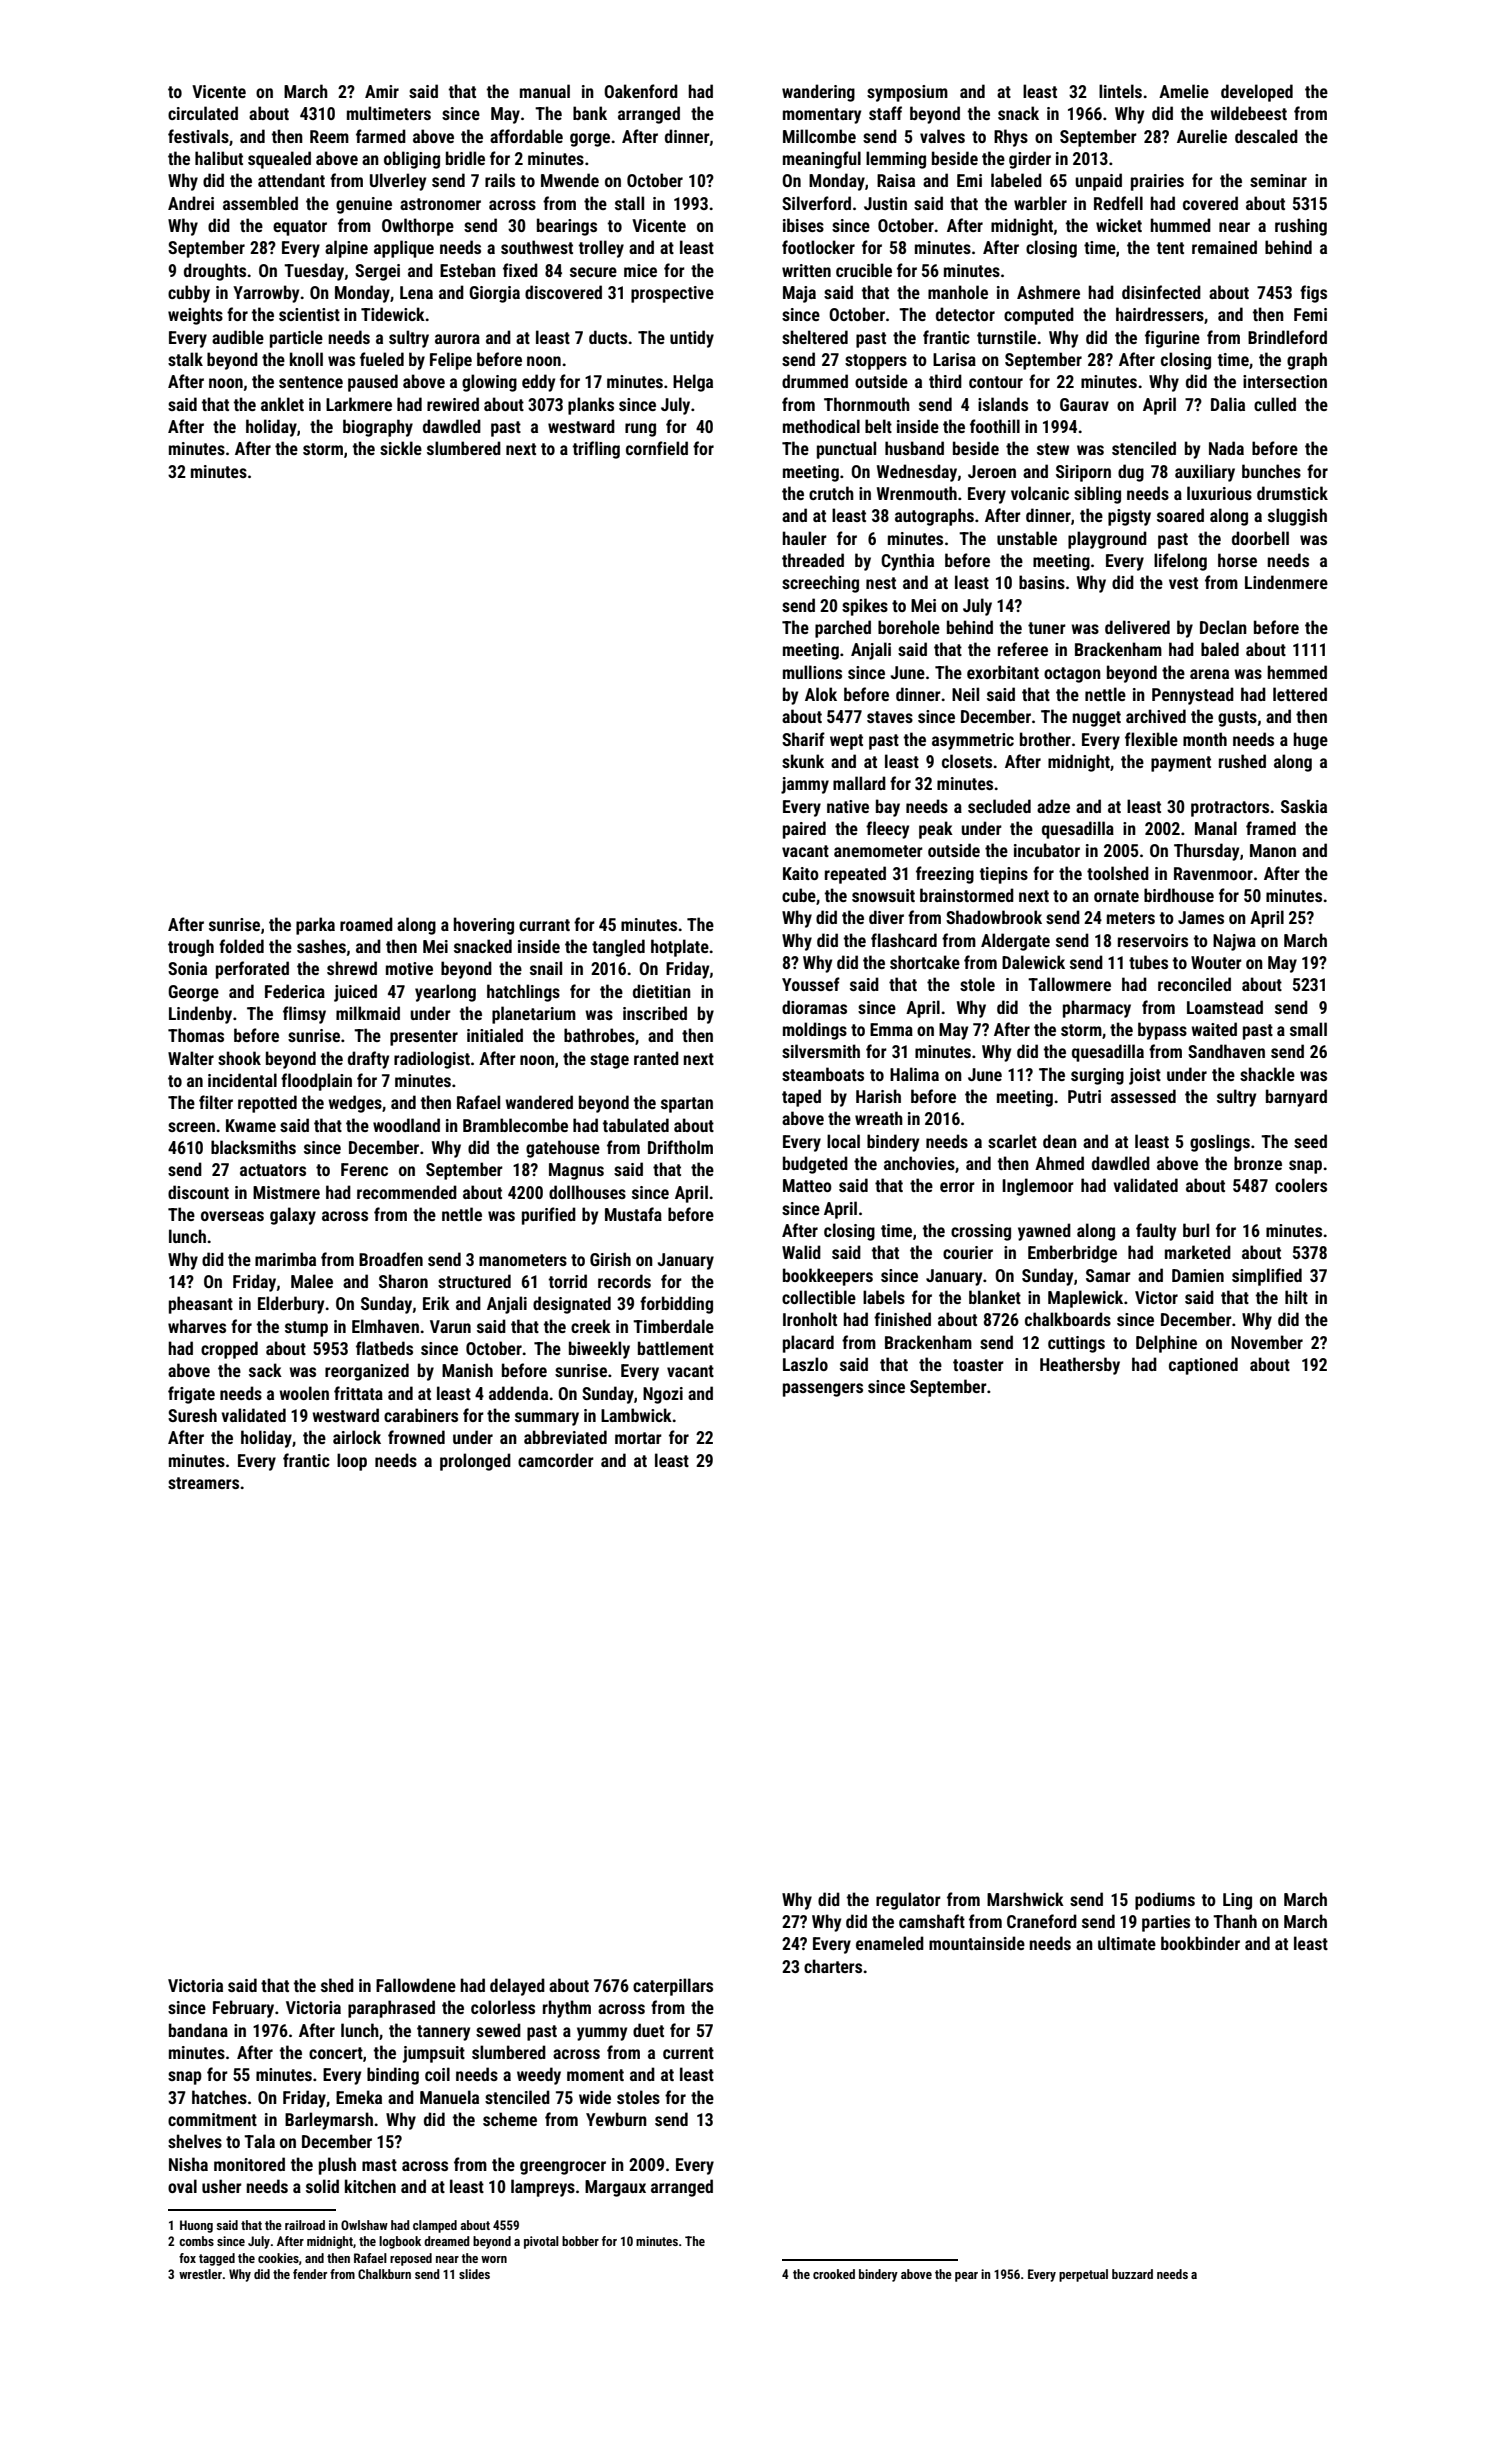  Describe the element at coordinates (1132, 2274) in the document. I see `buzzard` at that location.
